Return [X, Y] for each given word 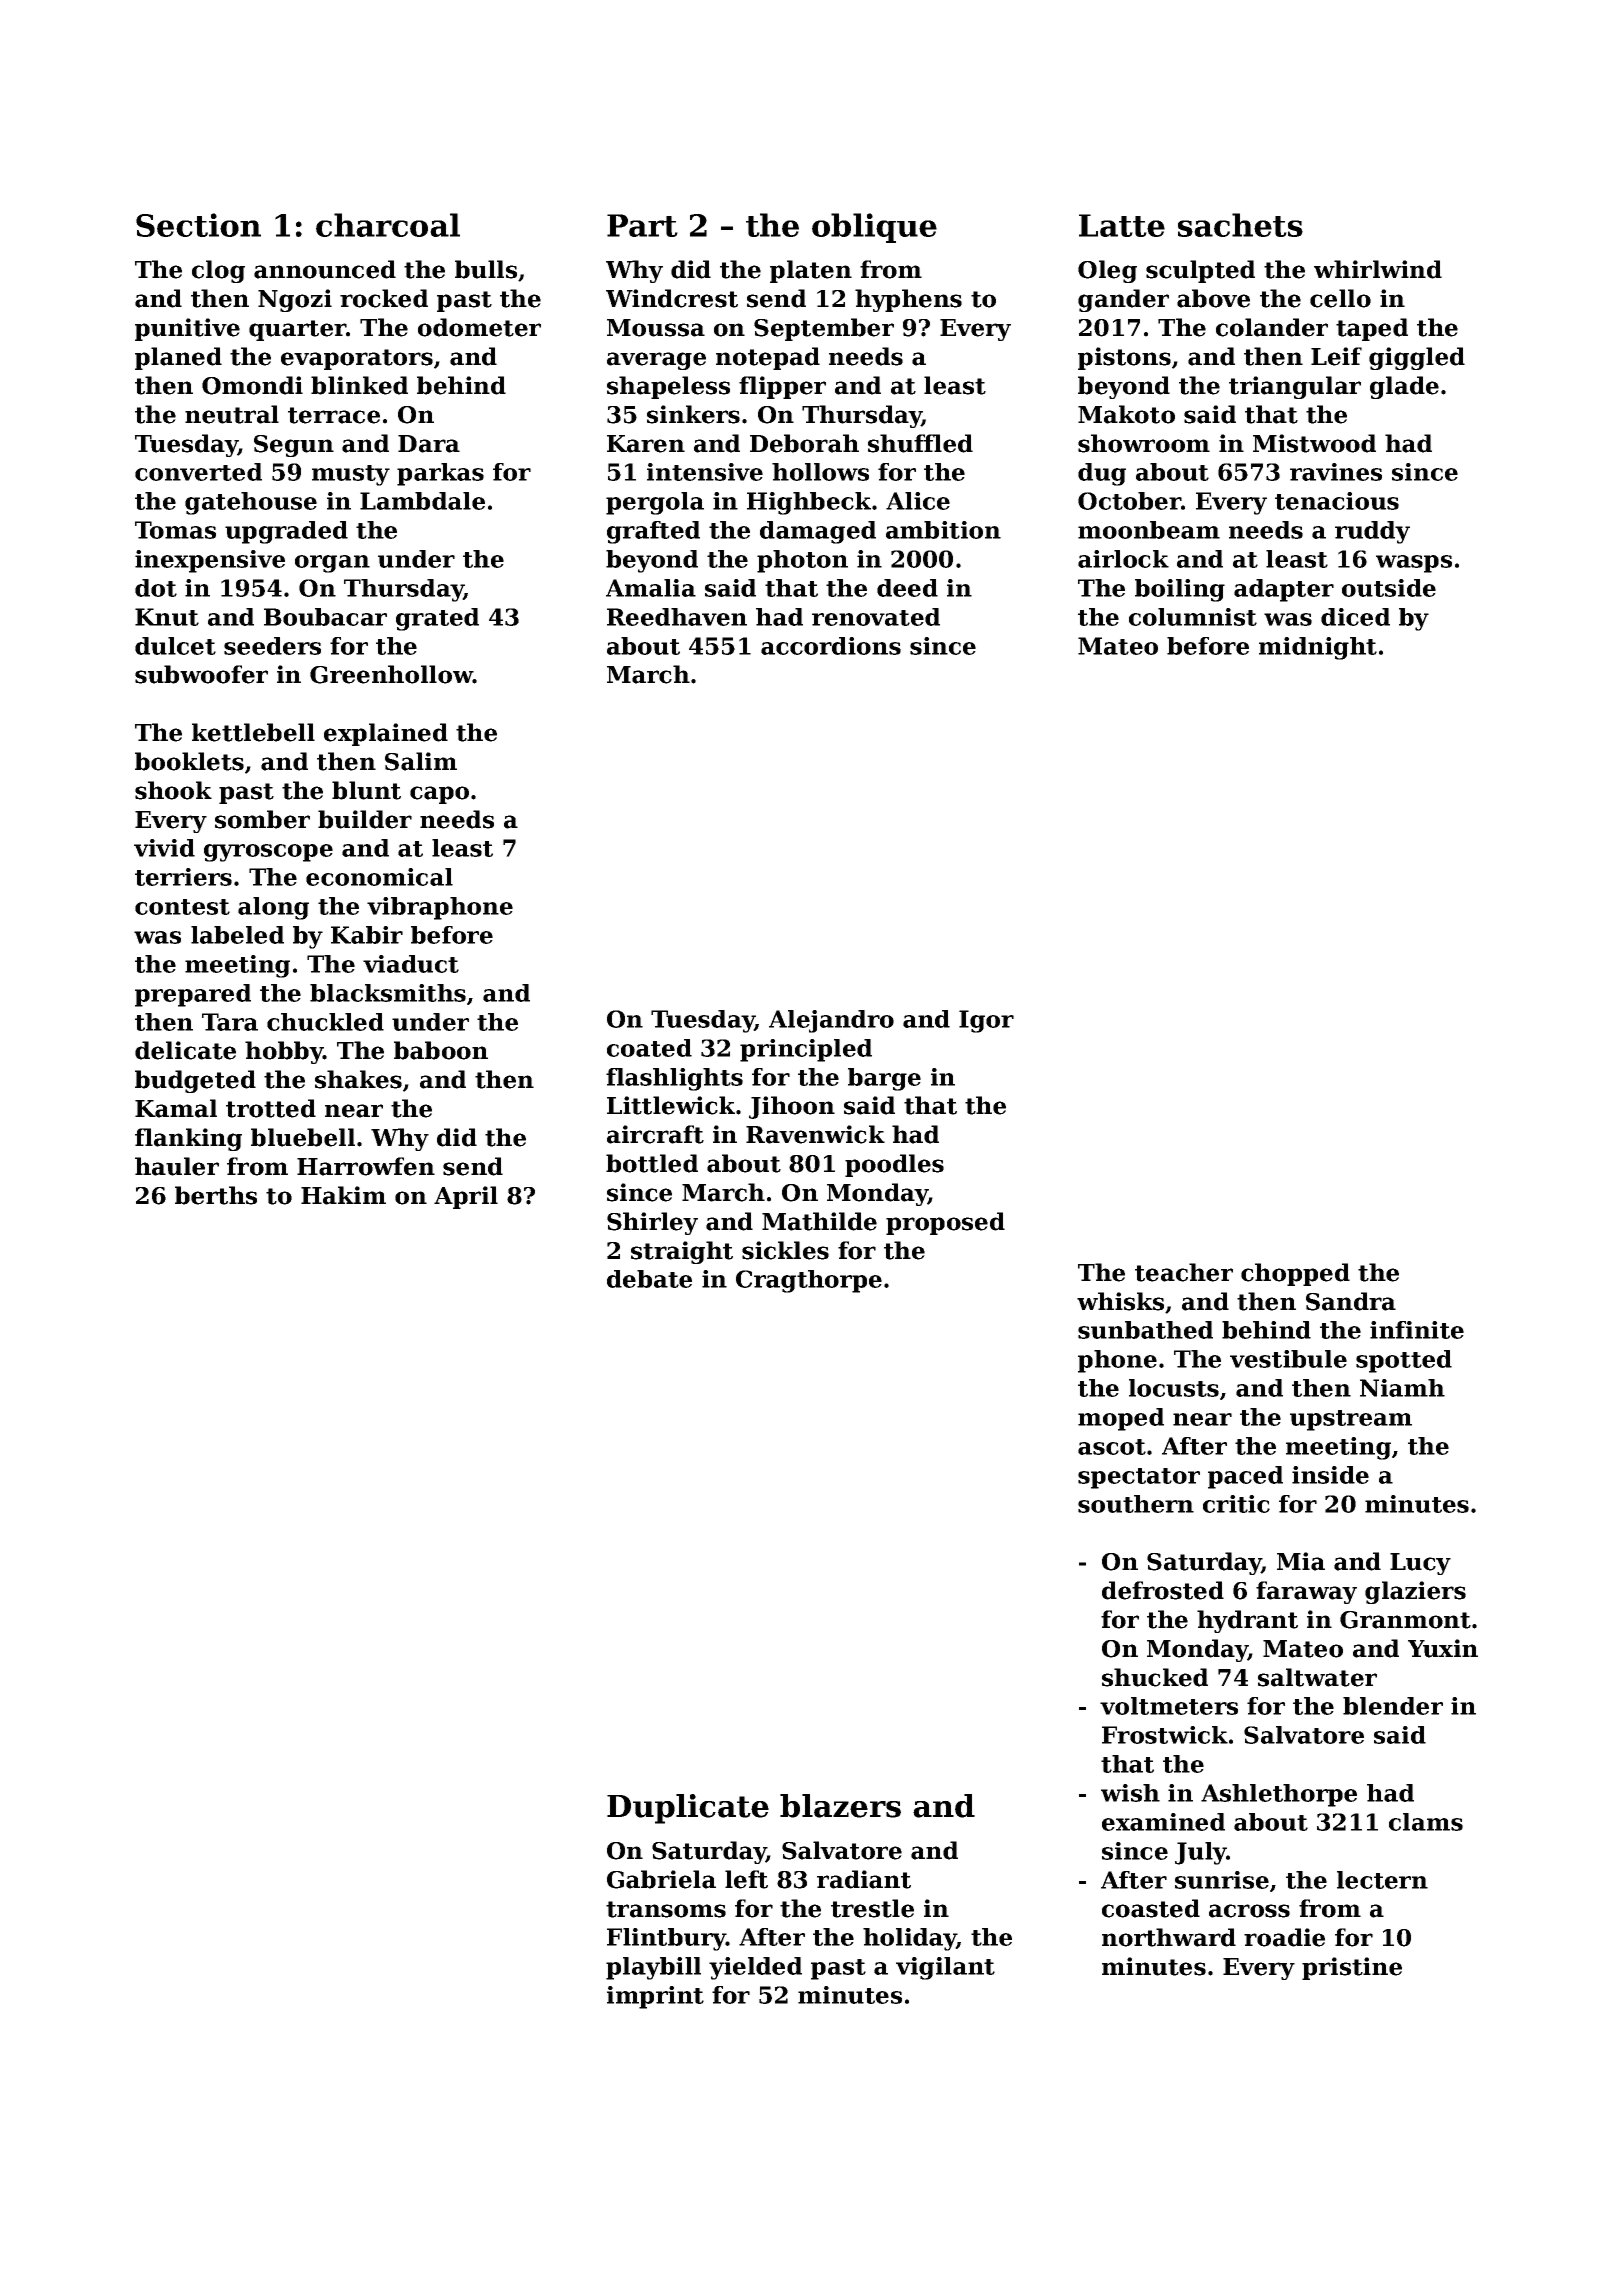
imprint [655, 1997]
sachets [1240, 225]
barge [884, 1079]
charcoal [388, 225]
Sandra [1351, 1301]
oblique [874, 228]
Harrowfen [366, 1166]
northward [1169, 1937]
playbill [653, 1968]
